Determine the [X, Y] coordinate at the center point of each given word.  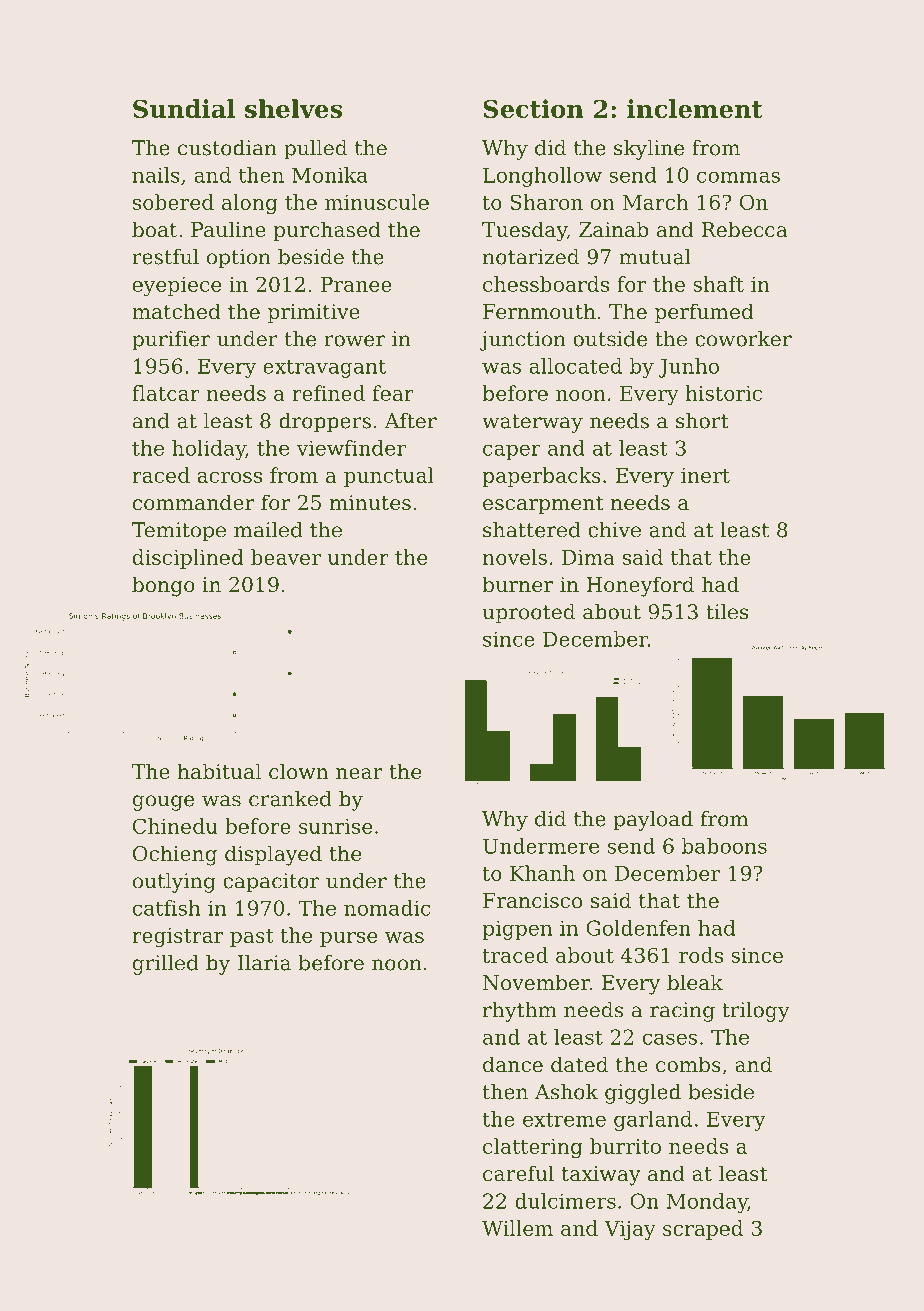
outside [610, 339]
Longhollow [542, 177]
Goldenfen [638, 928]
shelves [293, 108]
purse [348, 939]
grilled [166, 965]
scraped [703, 1230]
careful [518, 1173]
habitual [219, 771]
